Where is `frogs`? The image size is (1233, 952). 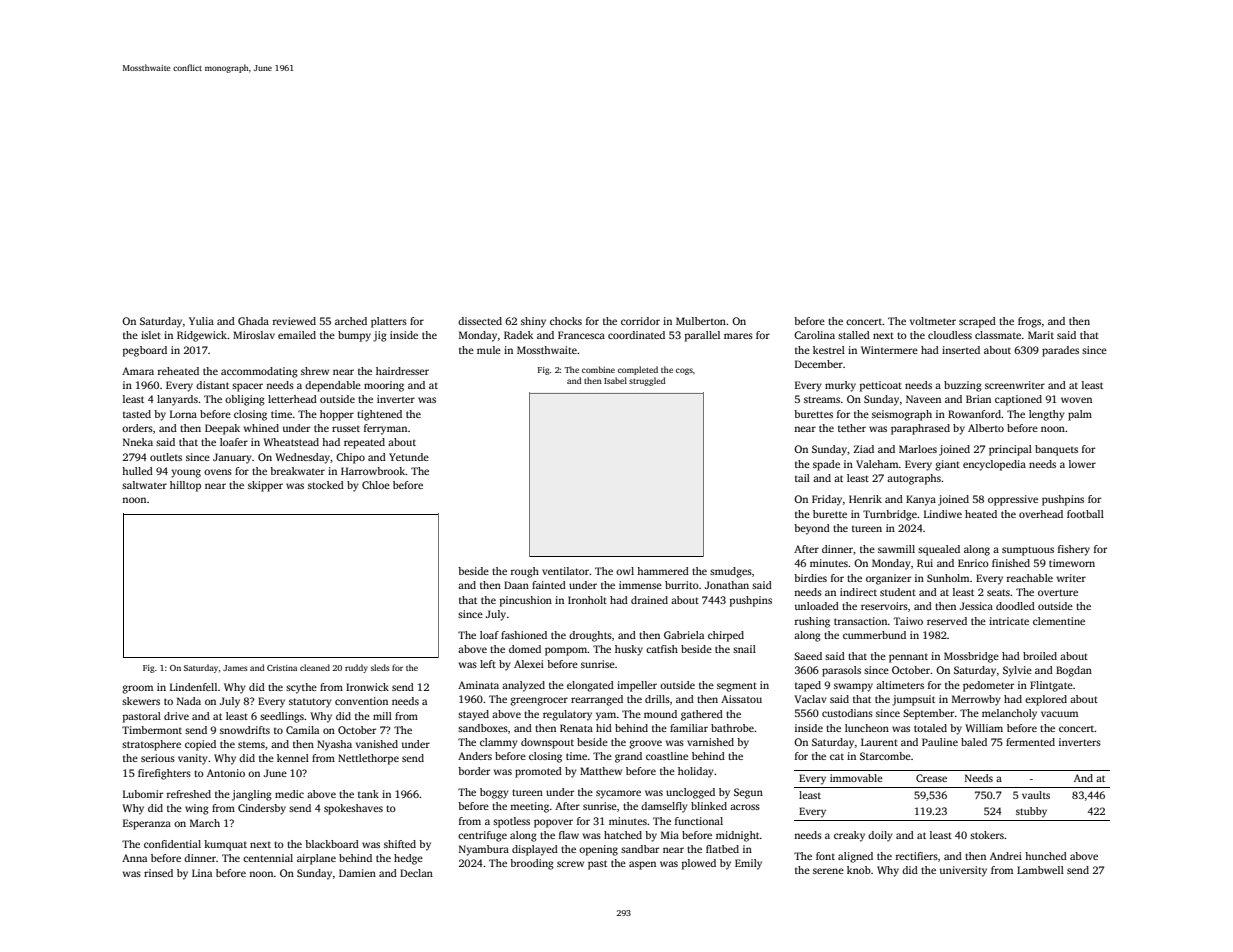
frogs is located at coordinates (1029, 322).
